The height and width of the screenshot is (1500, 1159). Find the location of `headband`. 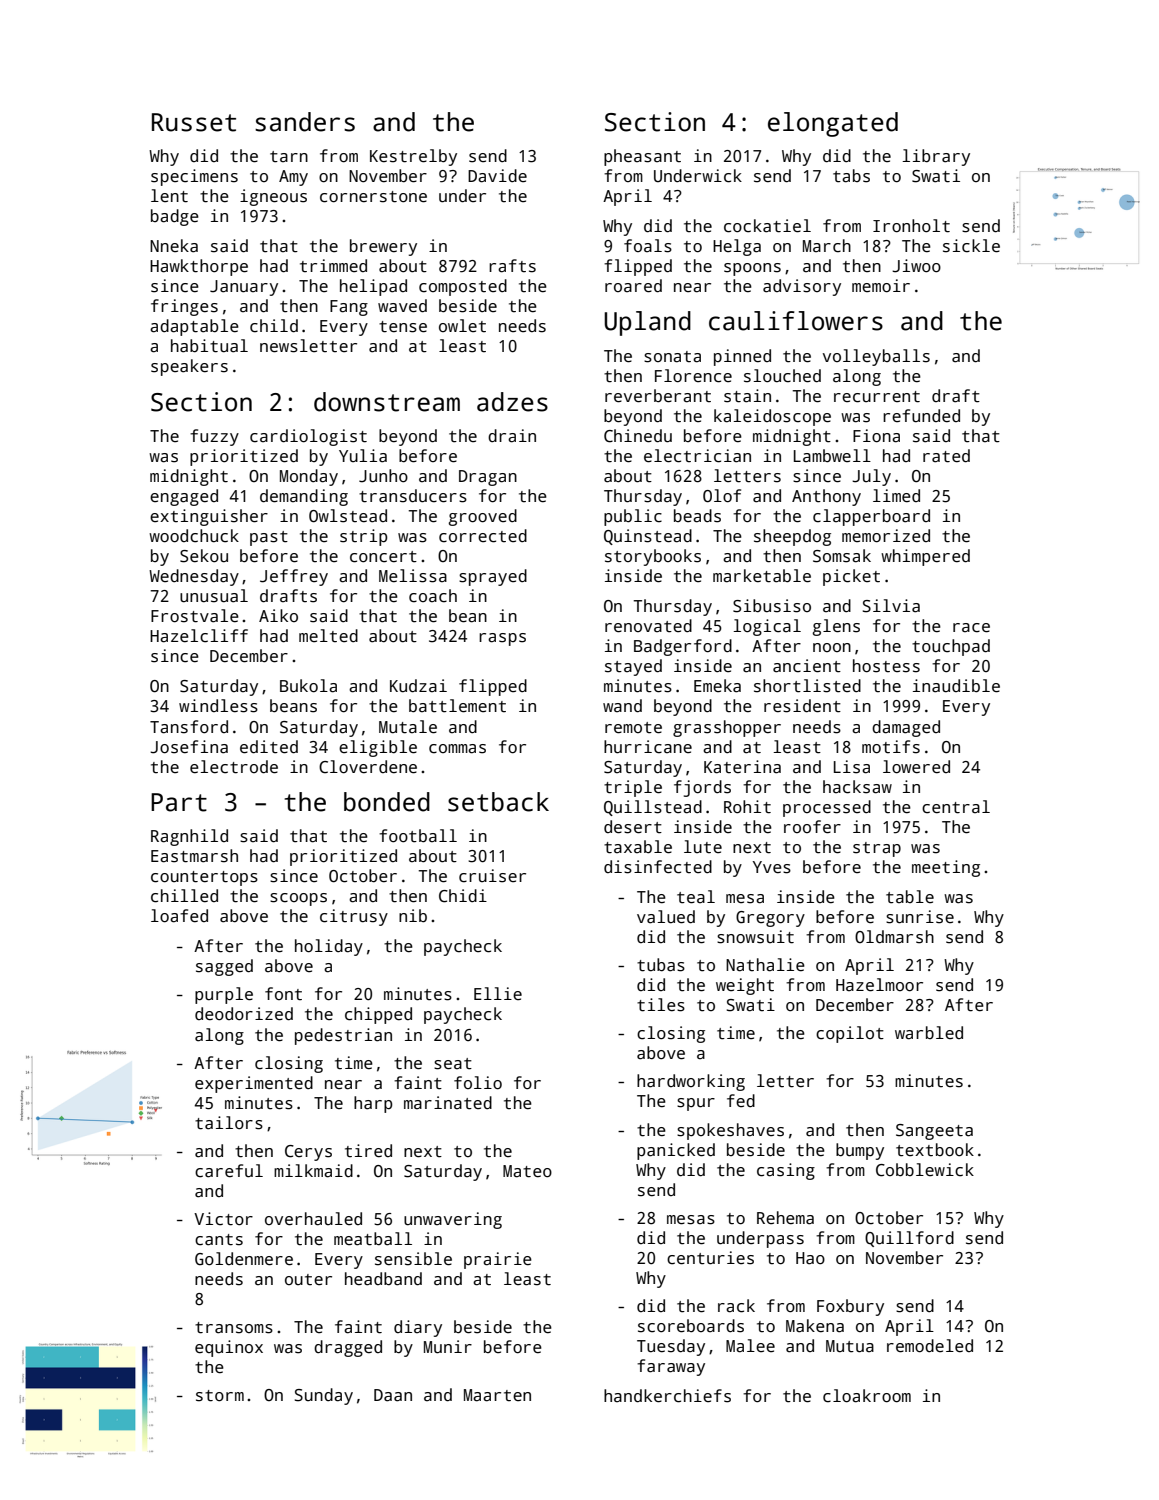

headband is located at coordinates (383, 1279).
